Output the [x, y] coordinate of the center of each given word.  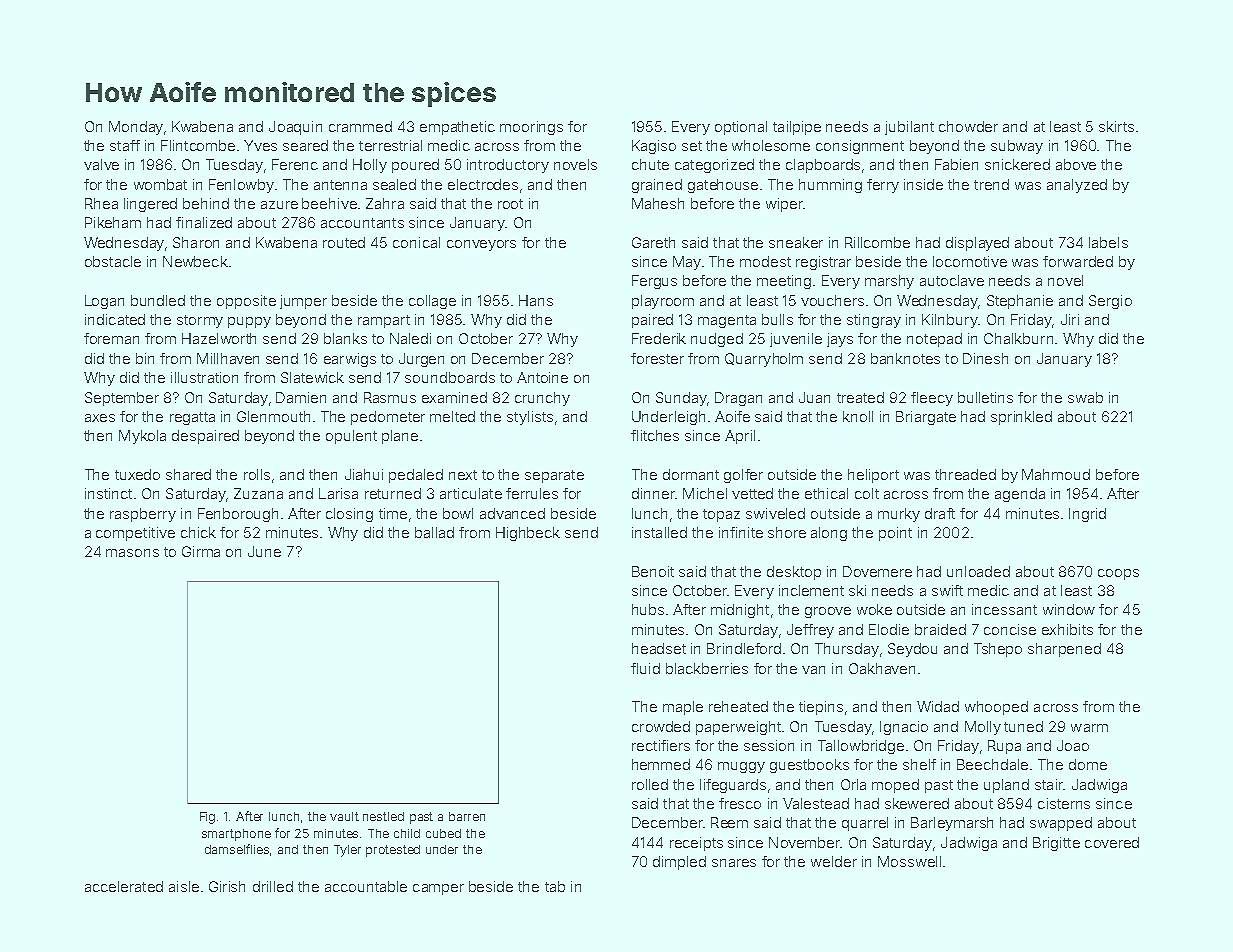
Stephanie [1020, 302]
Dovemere [877, 571]
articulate [471, 493]
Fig [207, 818]
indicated [115, 319]
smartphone [236, 835]
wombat [160, 184]
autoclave [952, 280]
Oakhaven [882, 668]
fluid [645, 668]
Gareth [653, 242]
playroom [663, 302]
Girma [201, 551]
